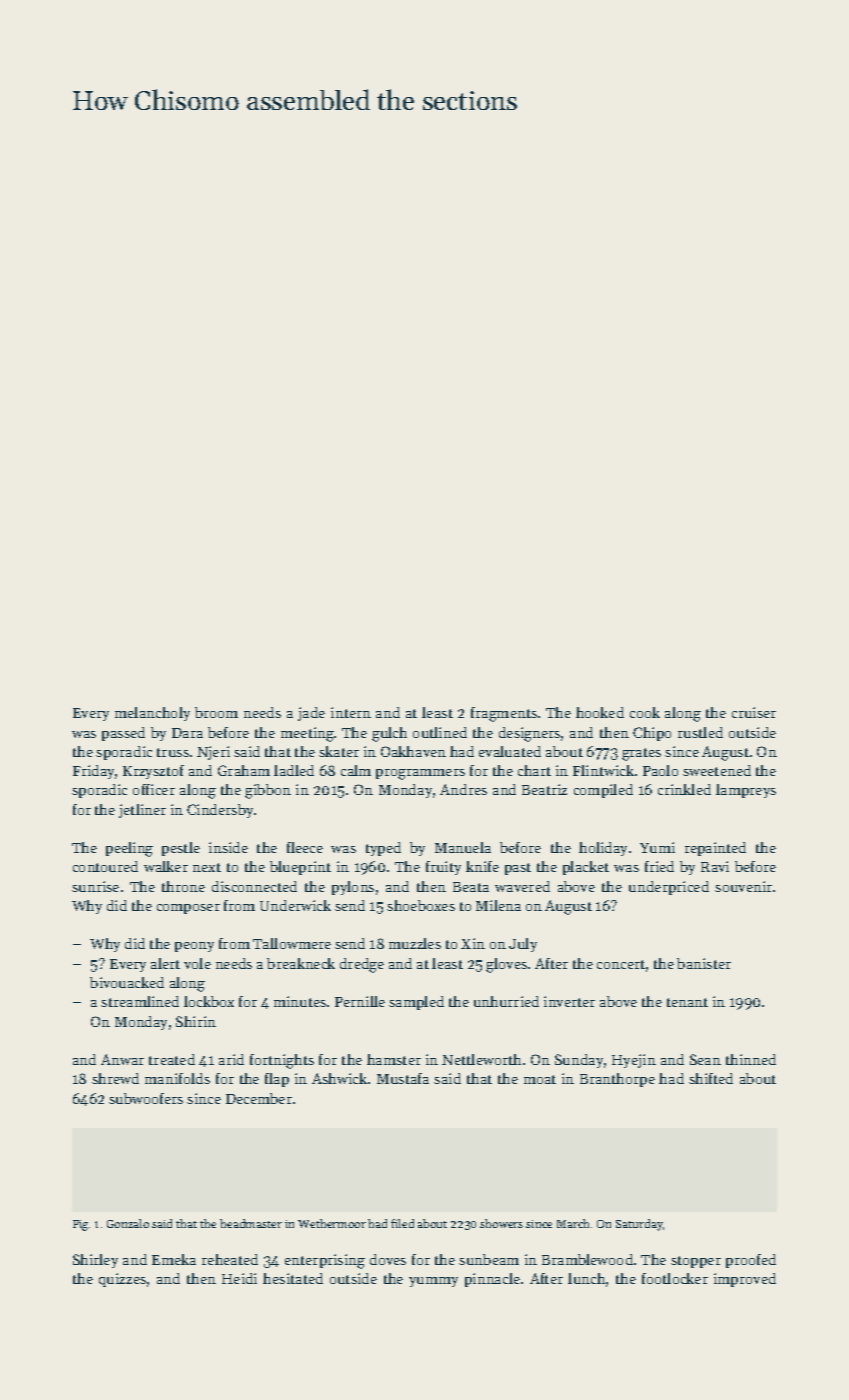 This image has height=1400, width=849. Describe the element at coordinates (142, 811) in the image. I see `jetliner` at that location.
